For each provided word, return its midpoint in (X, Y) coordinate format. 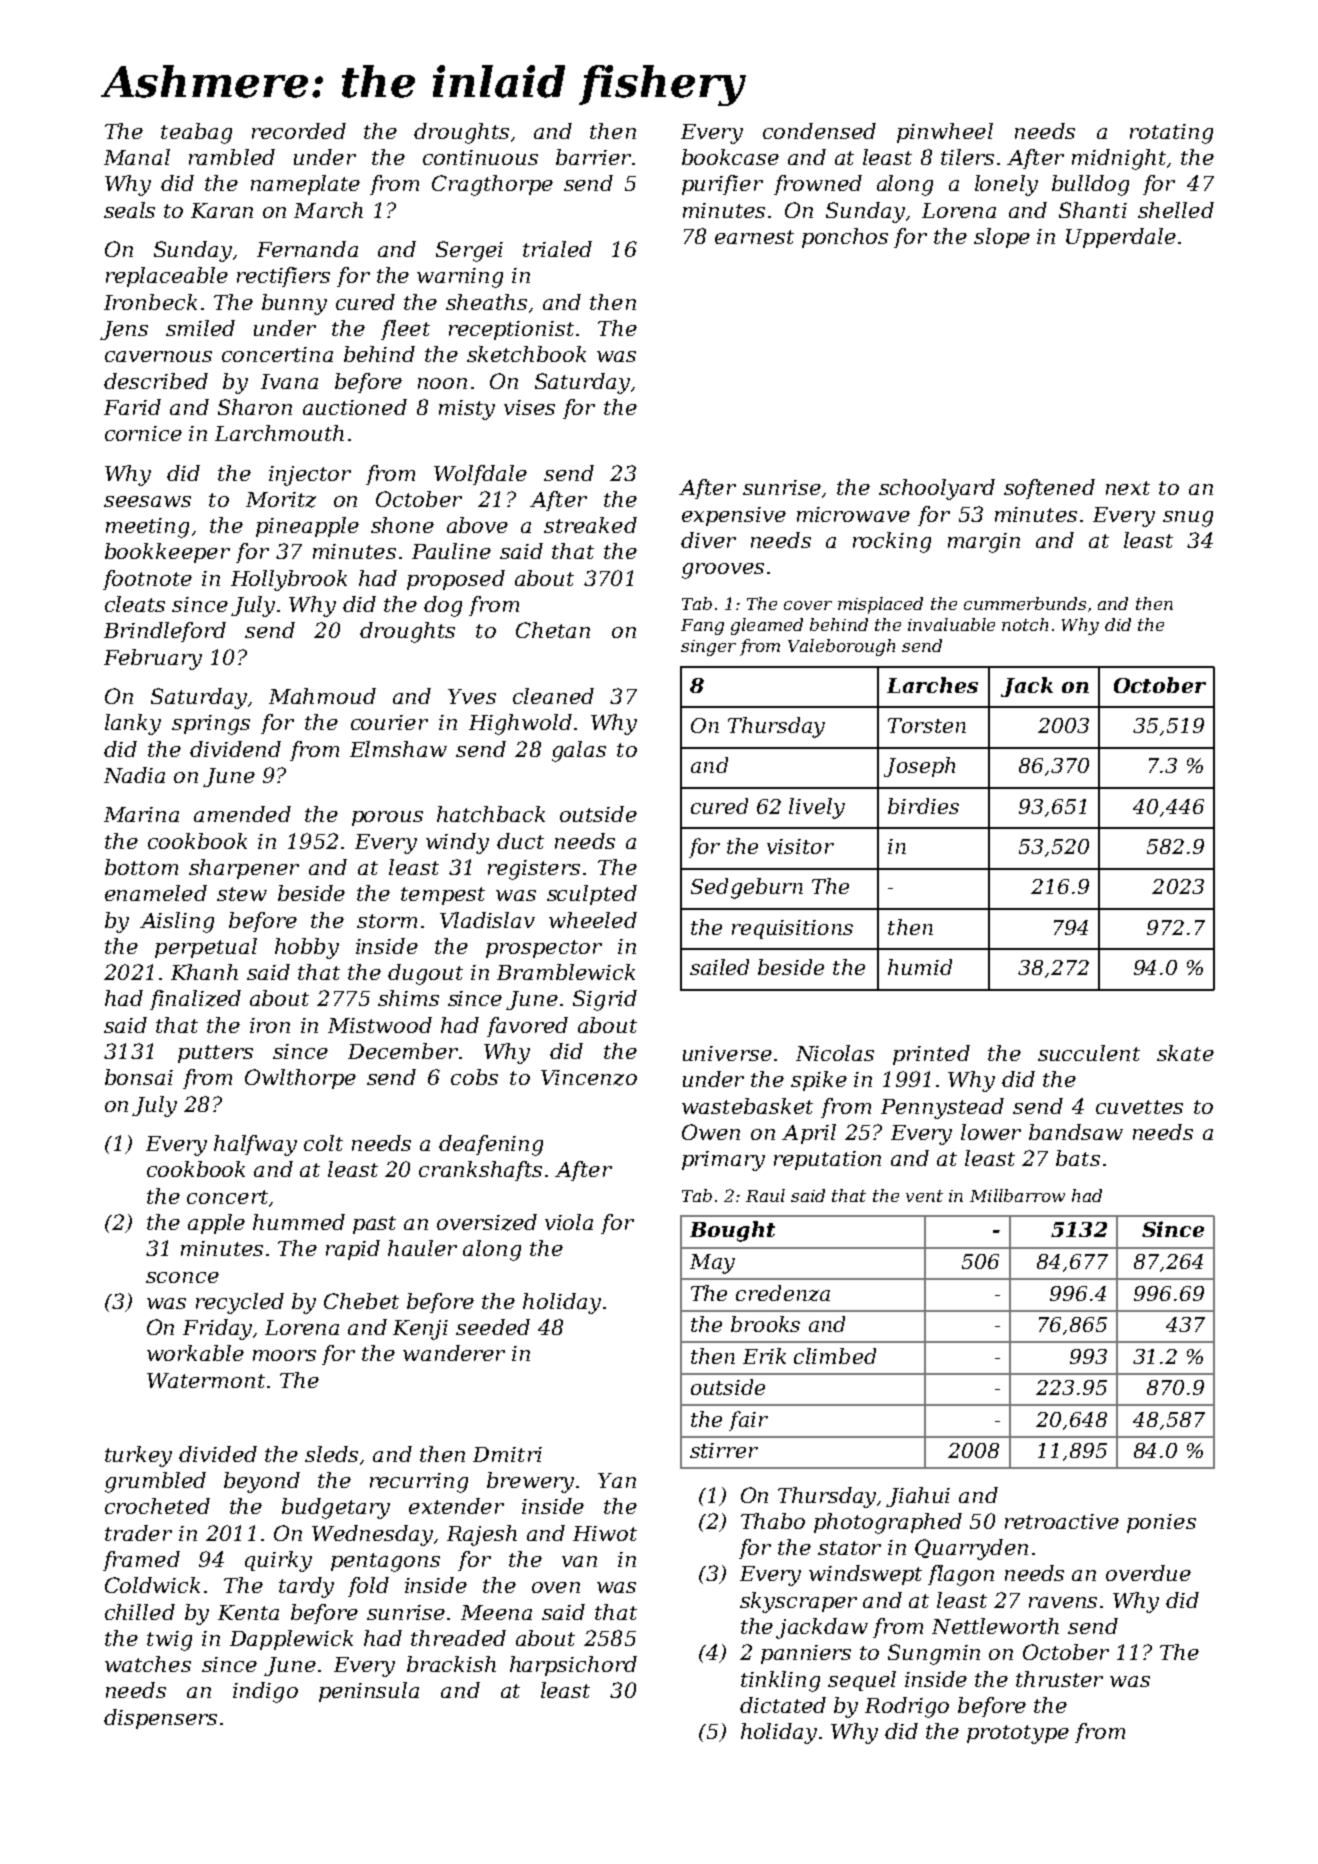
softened (1049, 489)
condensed (819, 131)
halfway (255, 1145)
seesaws (147, 501)
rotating (1171, 134)
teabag (196, 133)
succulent (1089, 1053)
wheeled (593, 920)
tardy (306, 1587)
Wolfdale (480, 475)
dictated (783, 1705)
